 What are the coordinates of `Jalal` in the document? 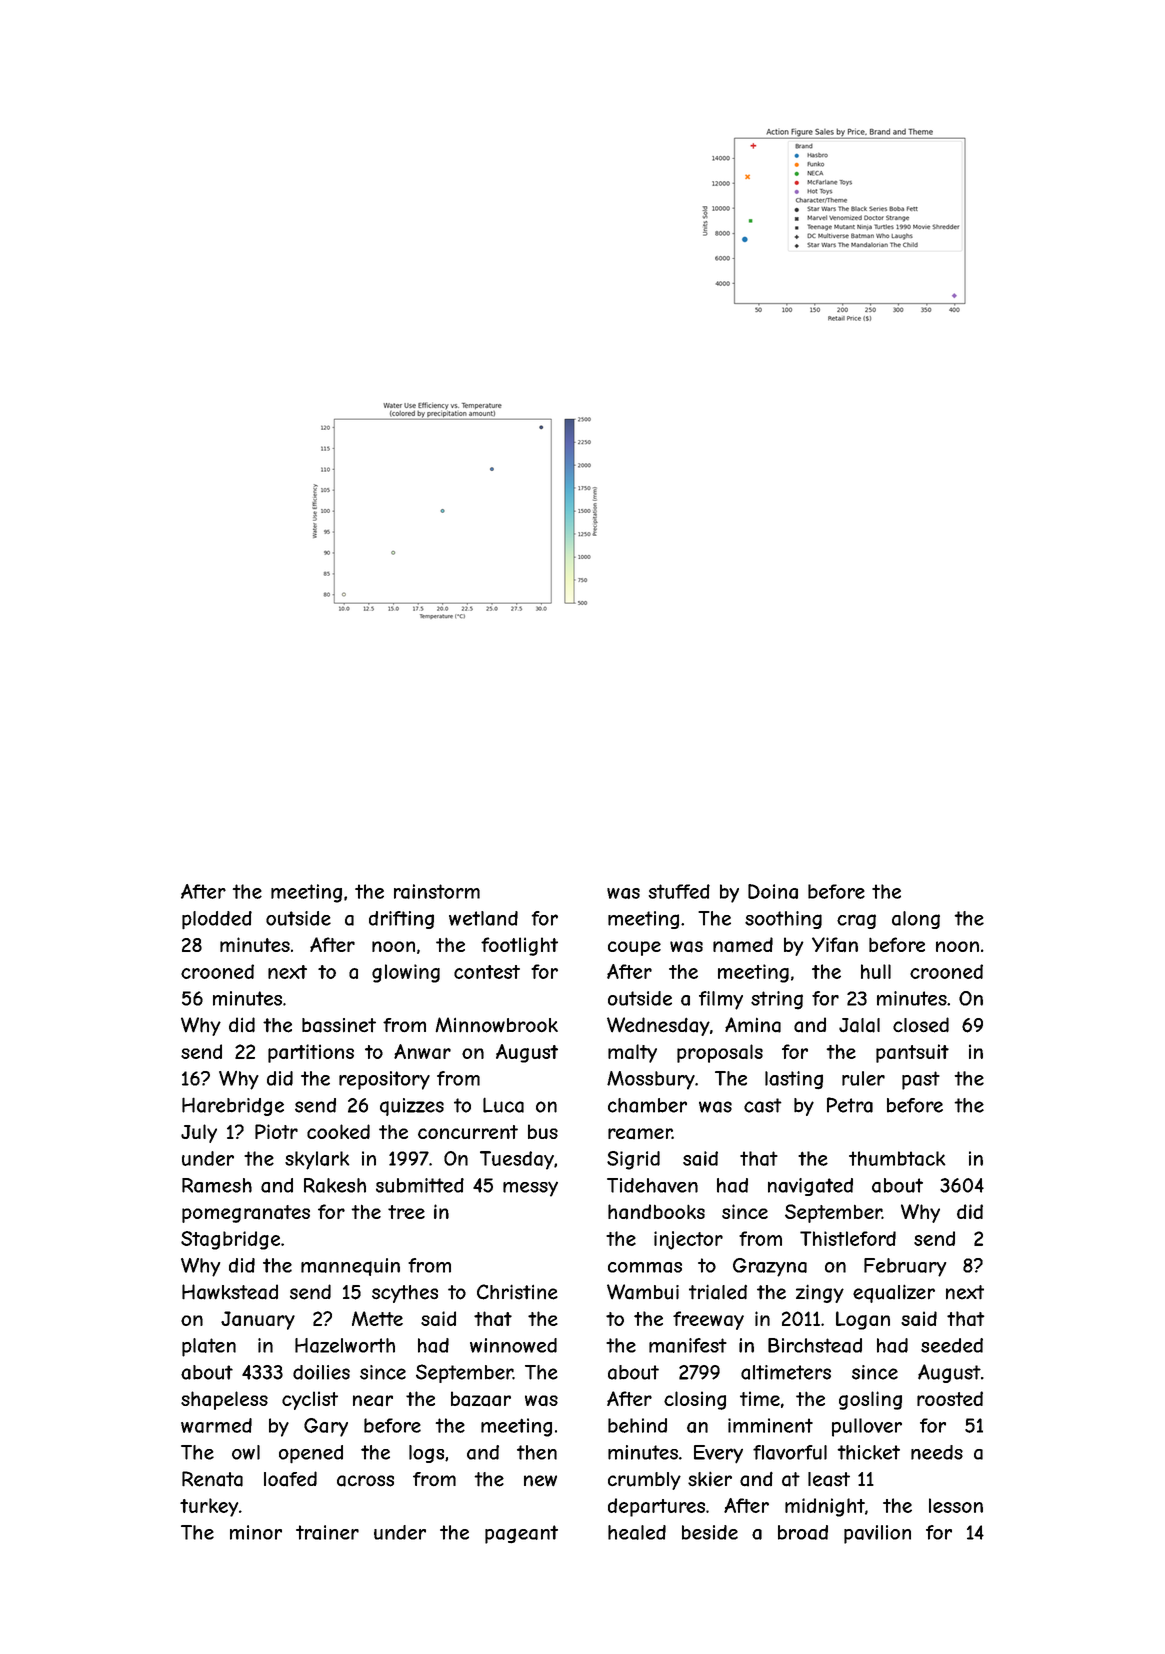 It's located at (859, 1025).
